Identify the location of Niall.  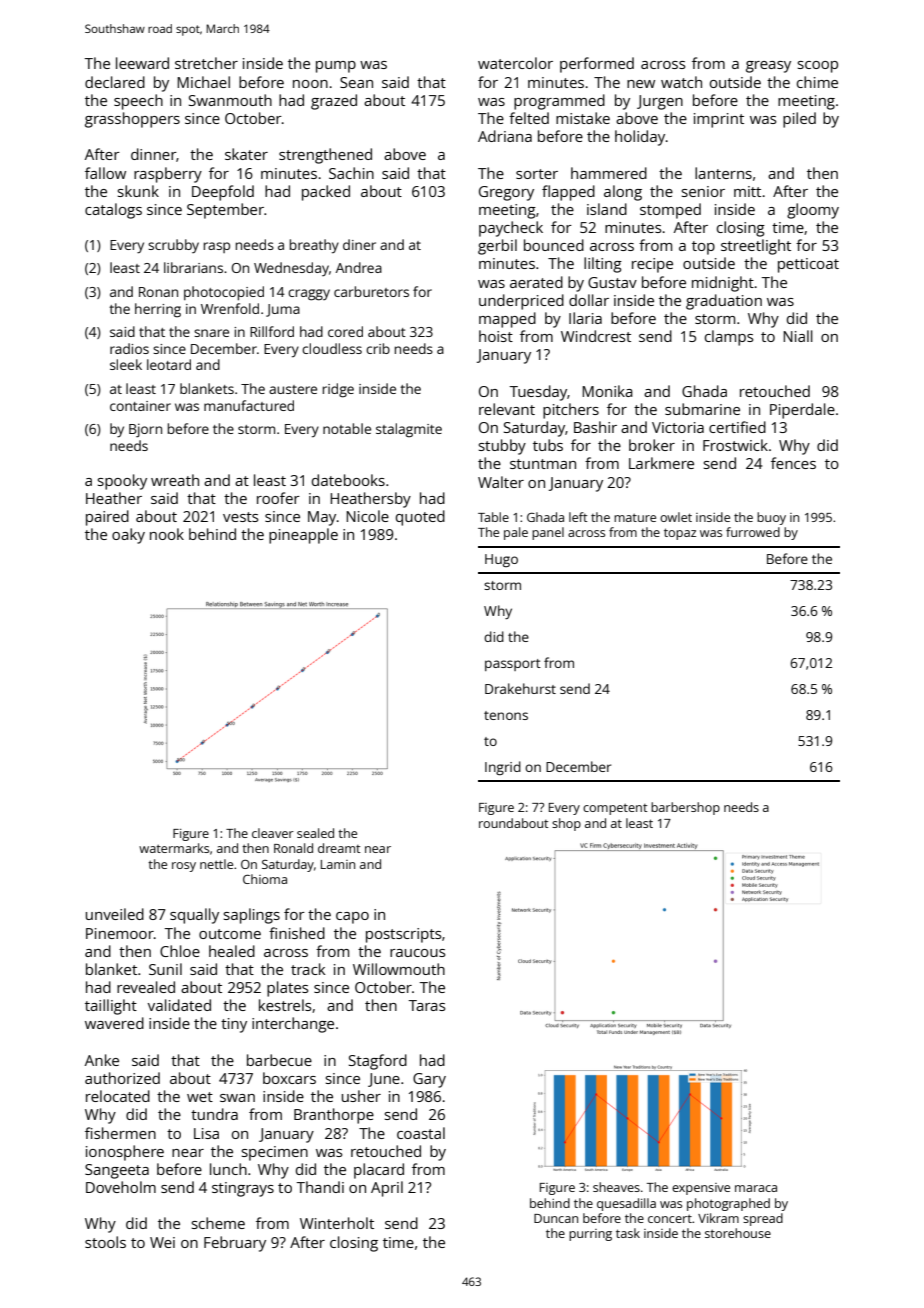
(798, 336).
